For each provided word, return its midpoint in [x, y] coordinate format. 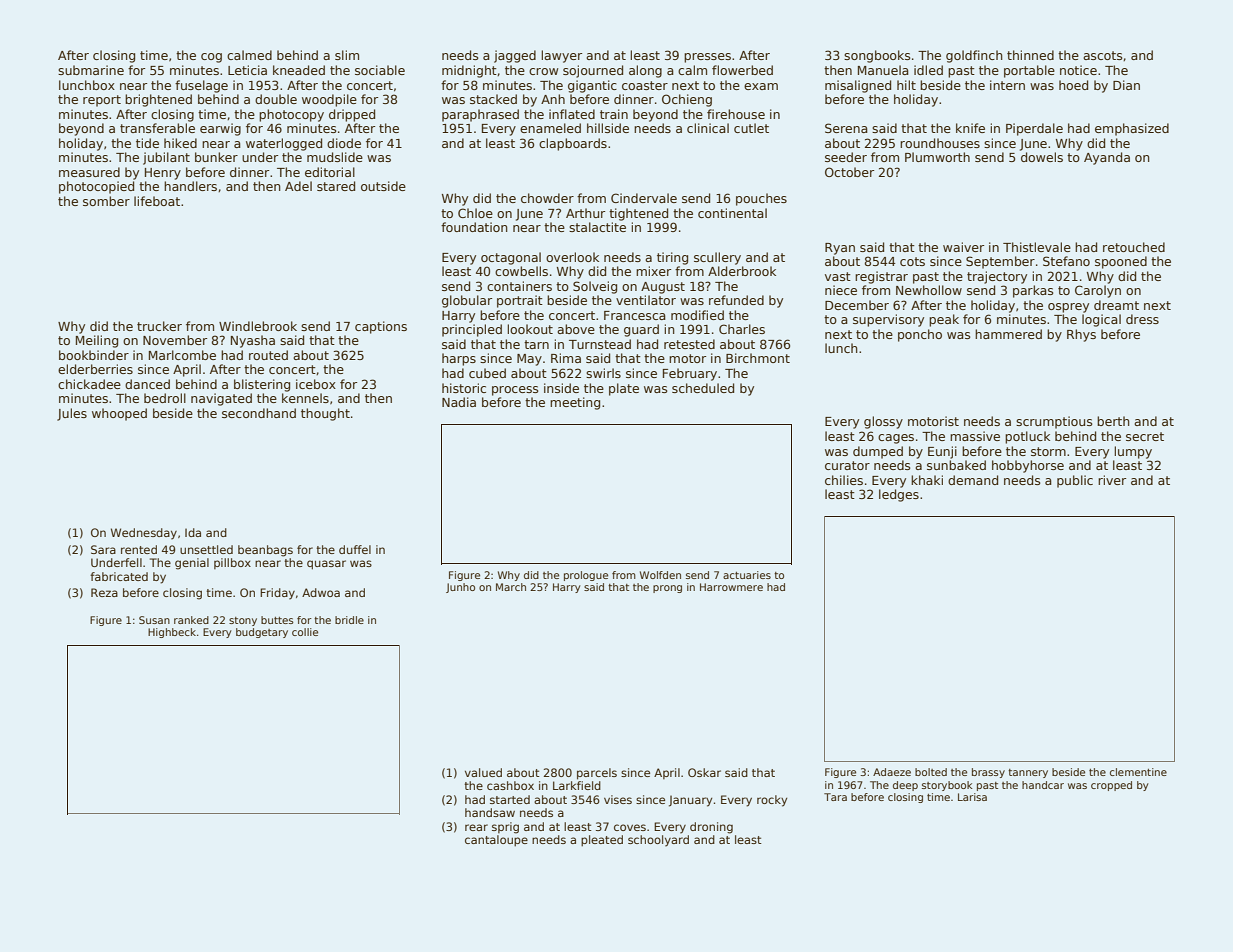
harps [459, 359]
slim [347, 55]
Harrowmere [731, 587]
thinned [1030, 55]
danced [147, 384]
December [857, 305]
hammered [1008, 334]
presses [707, 58]
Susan [154, 620]
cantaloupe [496, 841]
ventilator [646, 300]
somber [106, 201]
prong [667, 589]
